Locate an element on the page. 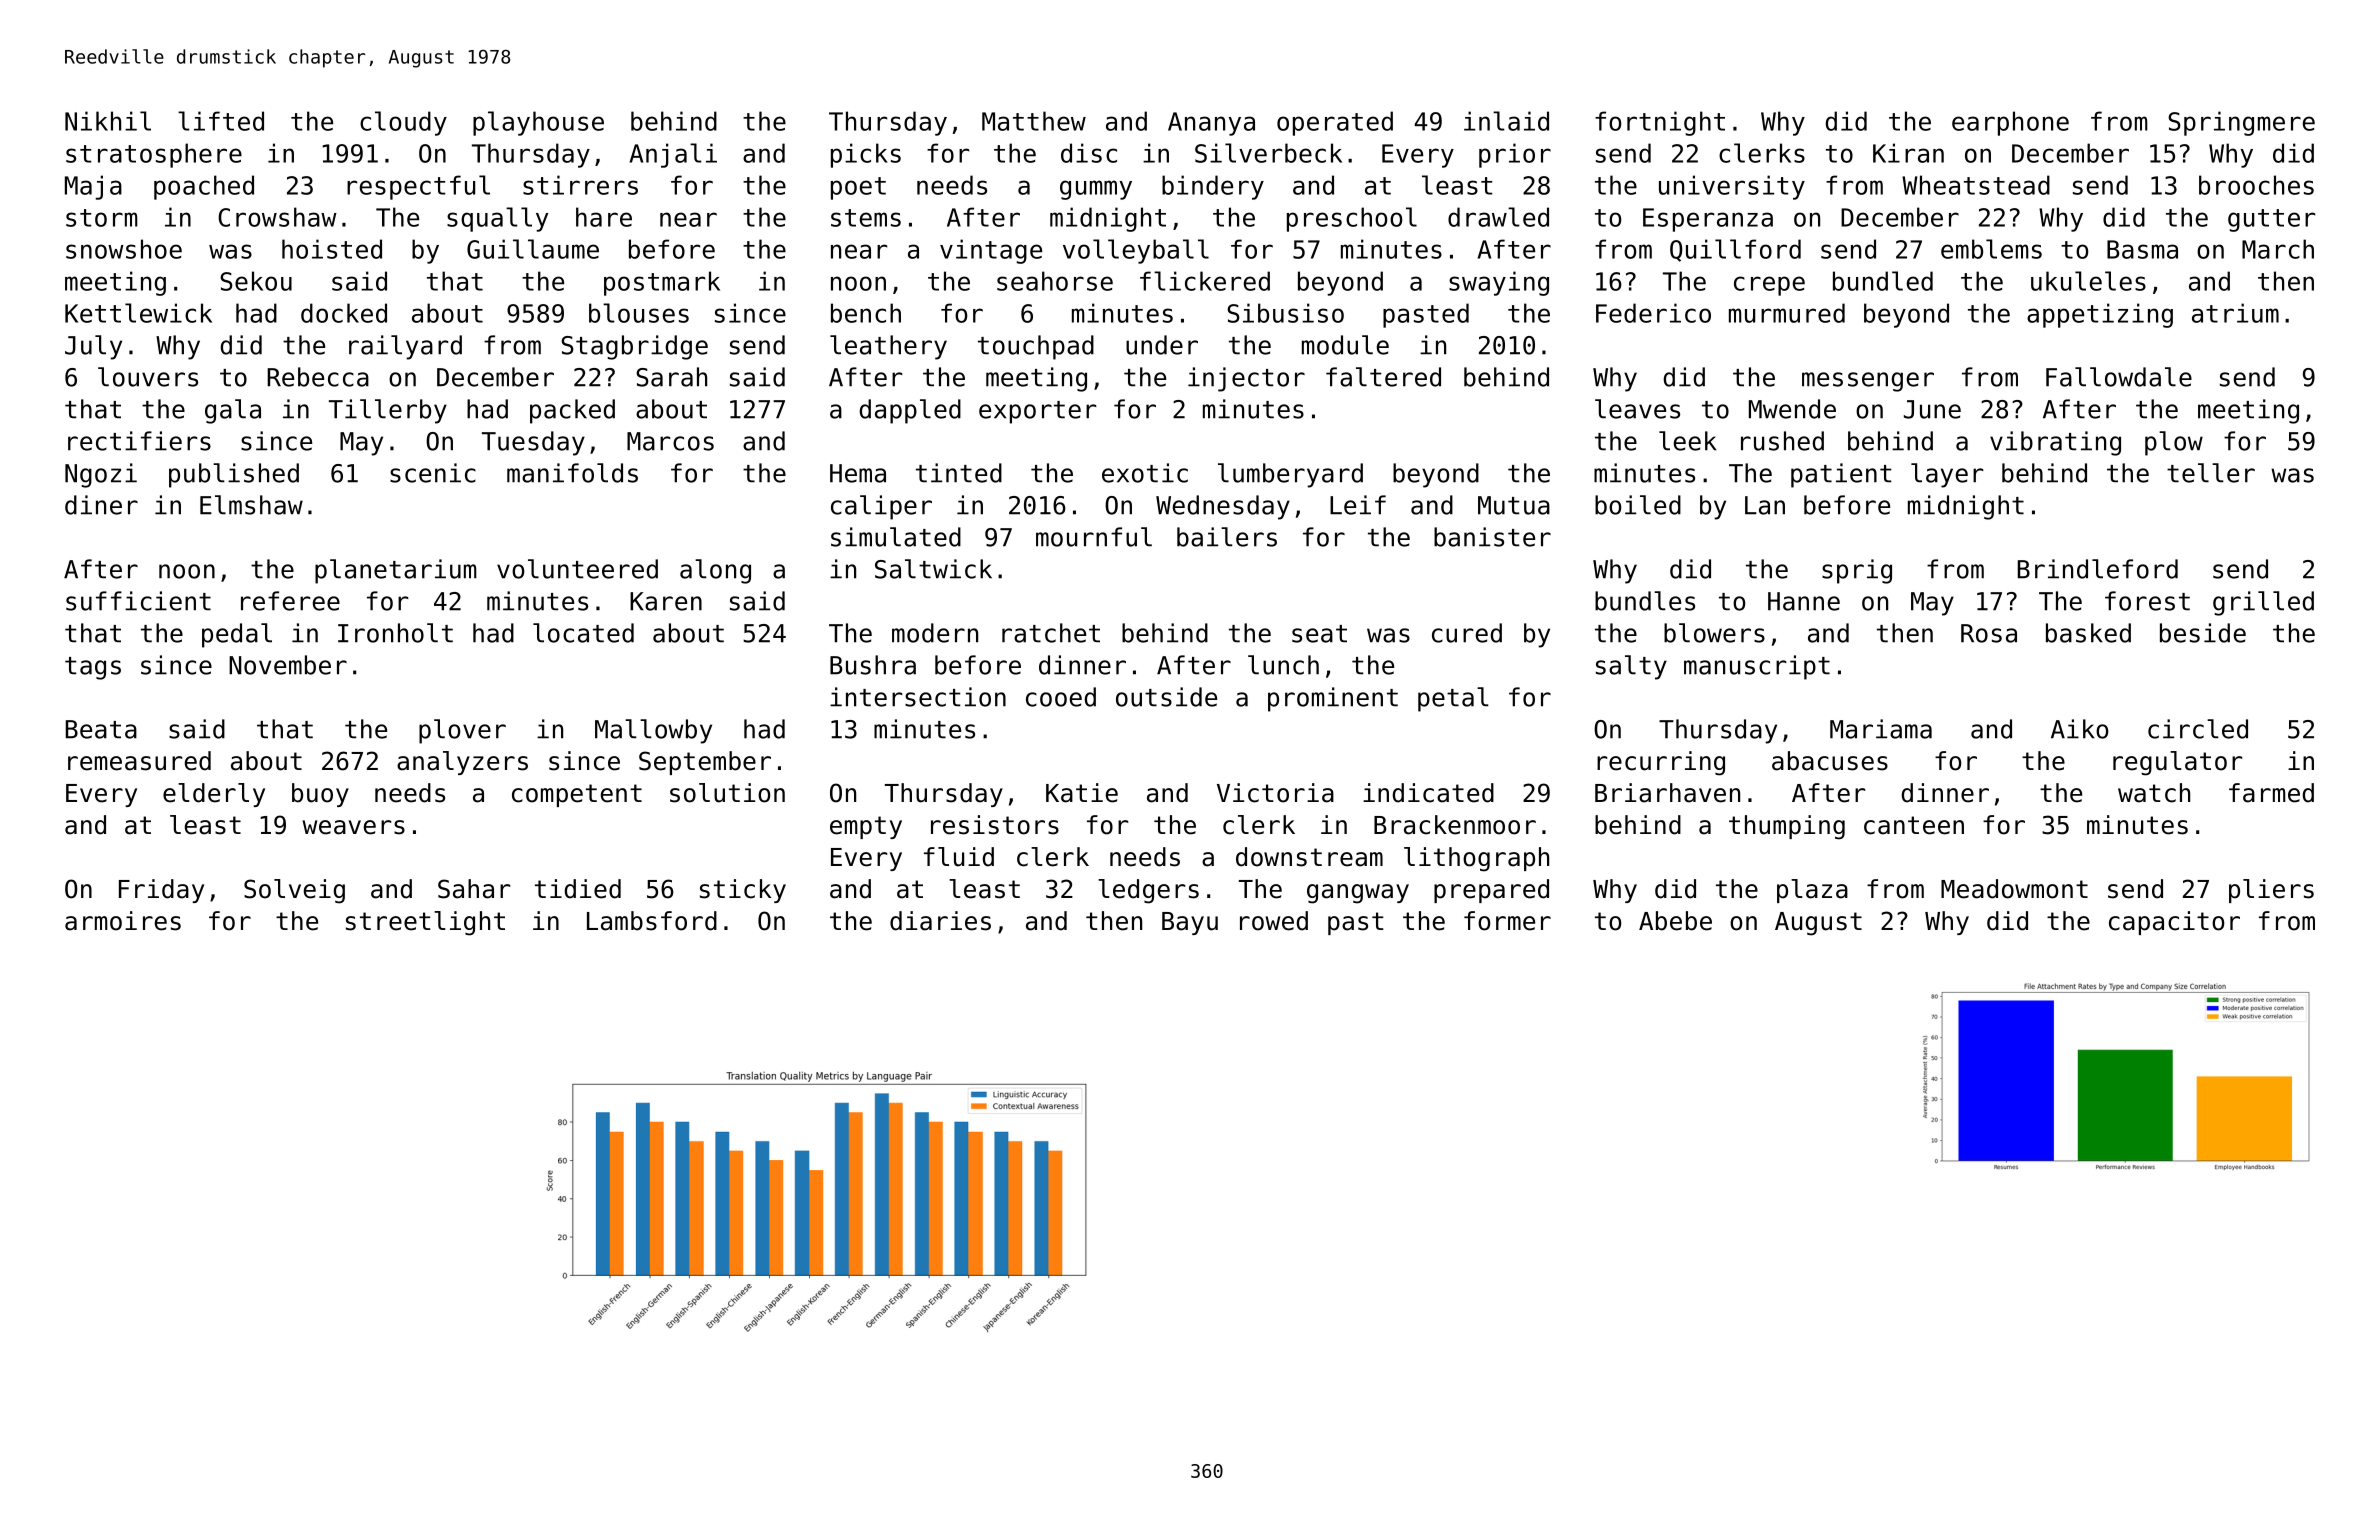  gummy is located at coordinates (1096, 190).
